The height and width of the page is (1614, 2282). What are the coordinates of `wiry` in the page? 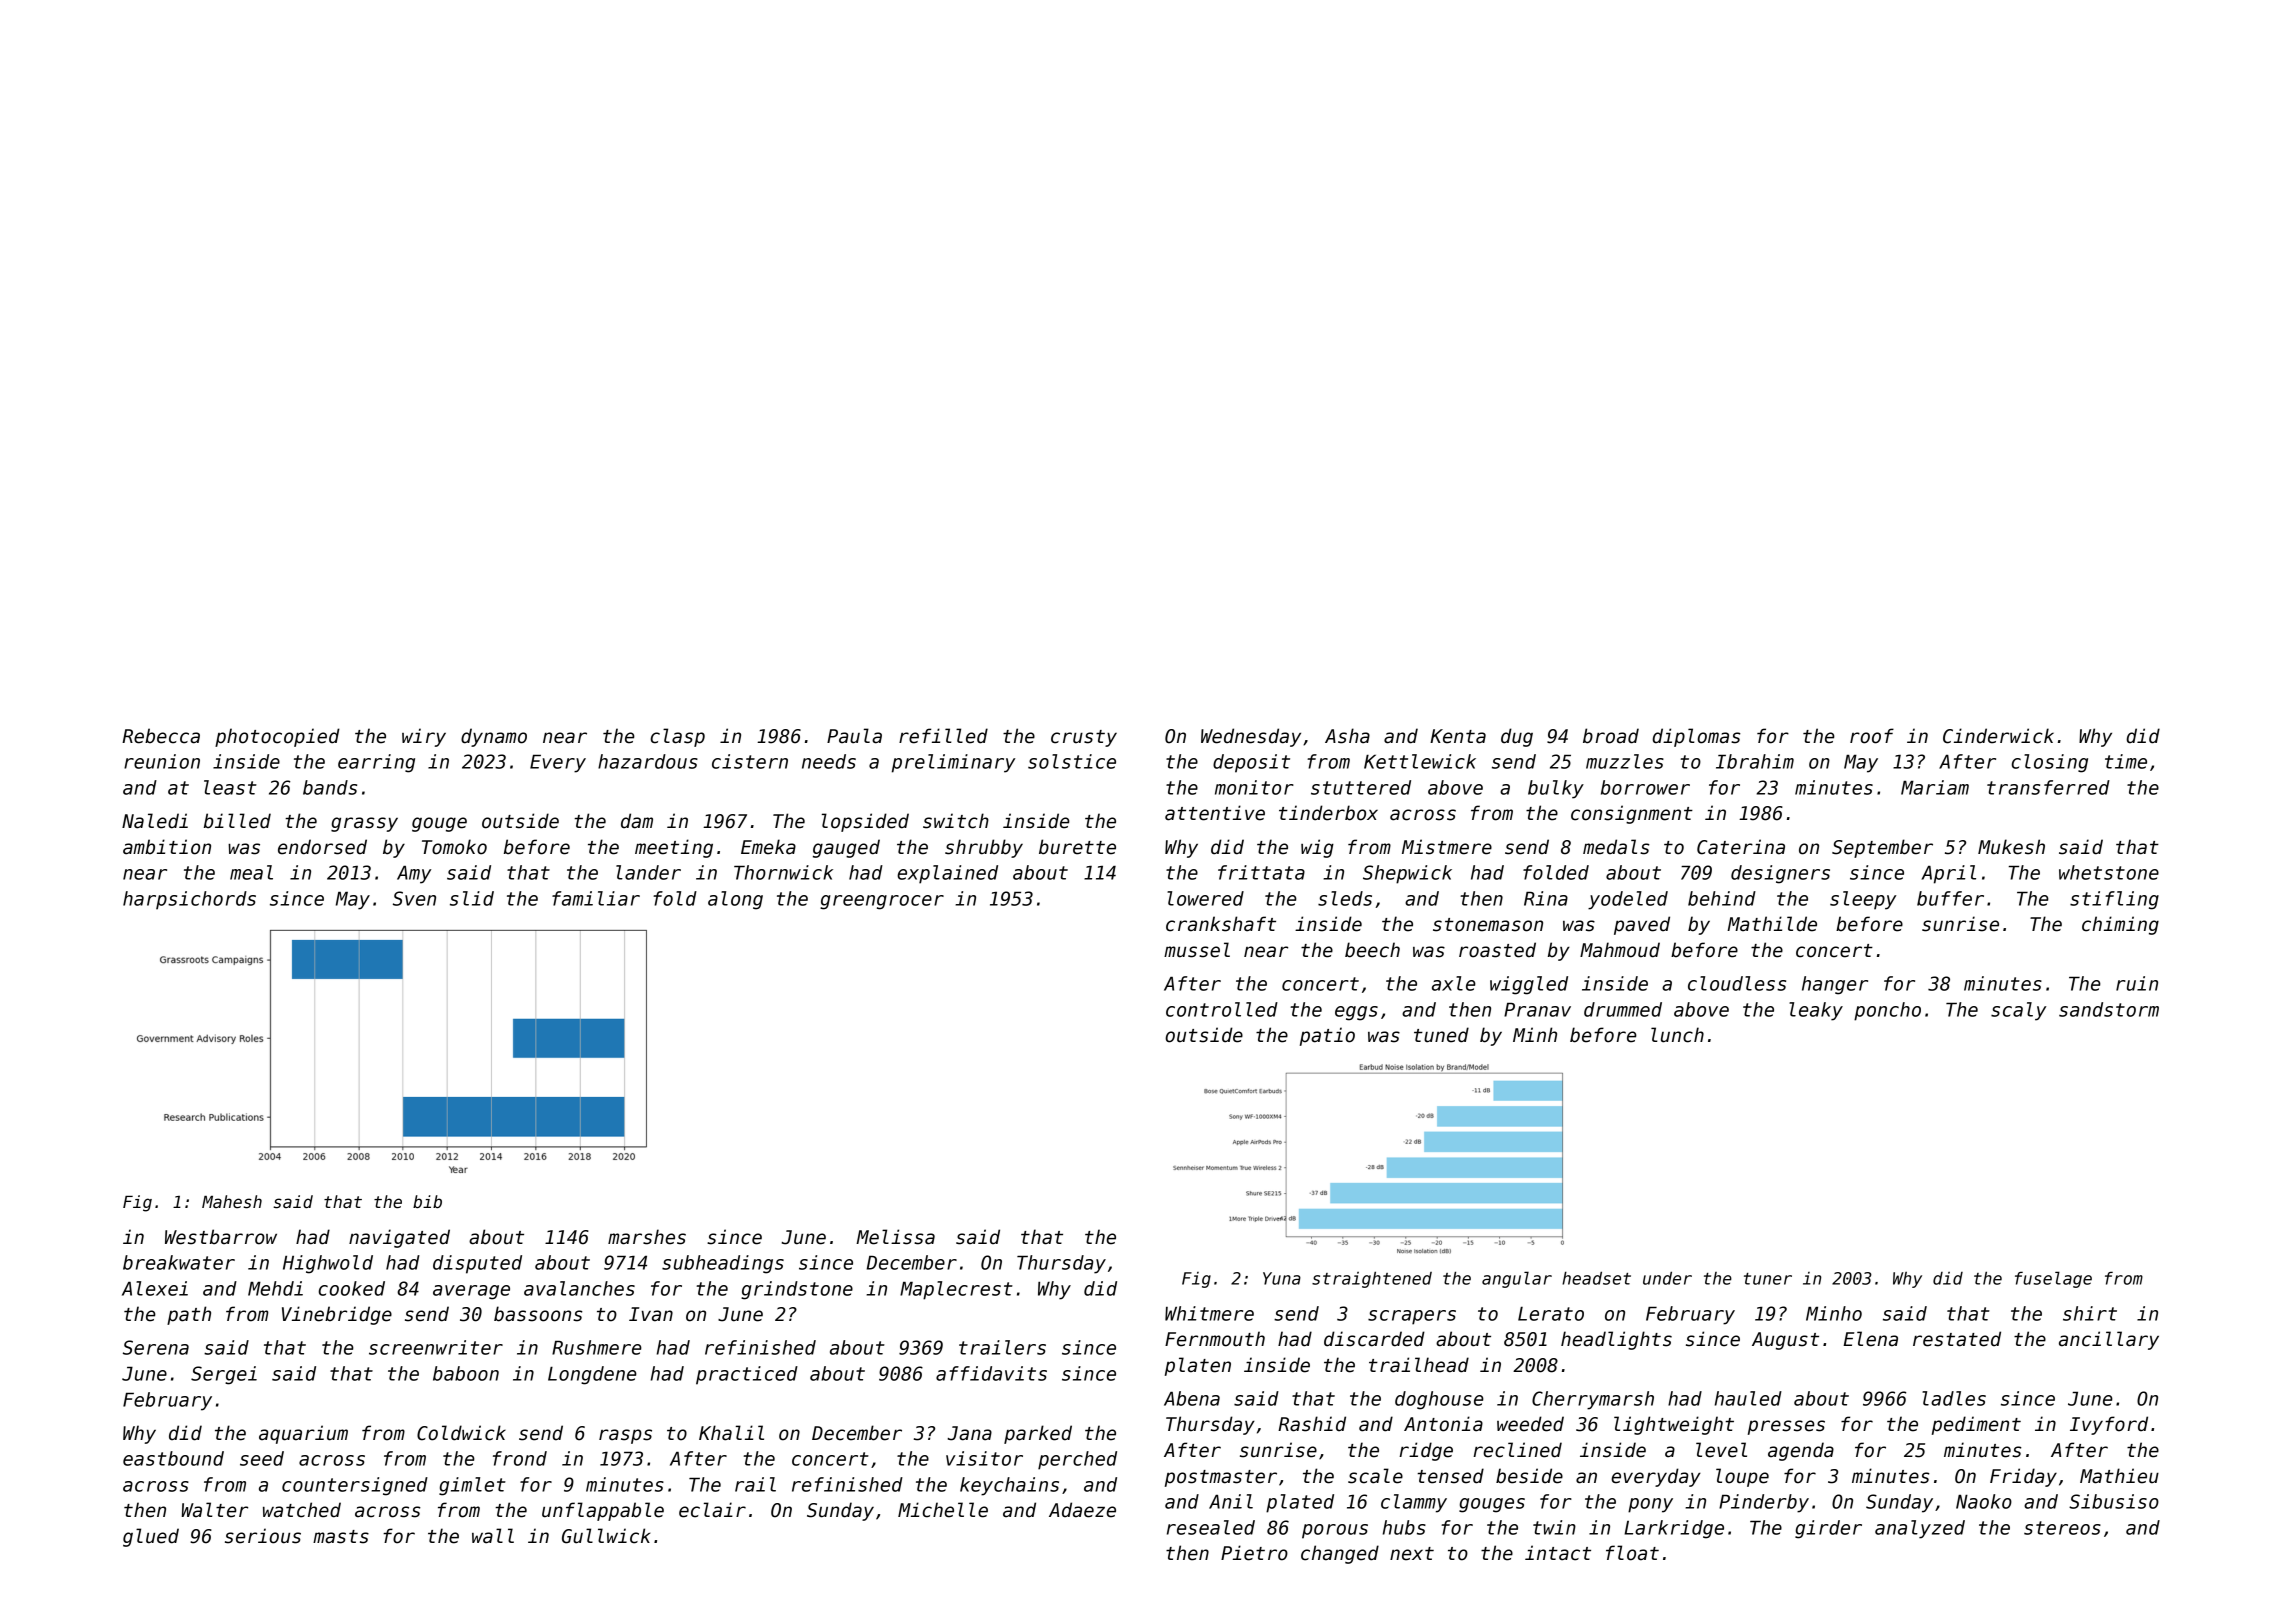 It's located at (424, 737).
